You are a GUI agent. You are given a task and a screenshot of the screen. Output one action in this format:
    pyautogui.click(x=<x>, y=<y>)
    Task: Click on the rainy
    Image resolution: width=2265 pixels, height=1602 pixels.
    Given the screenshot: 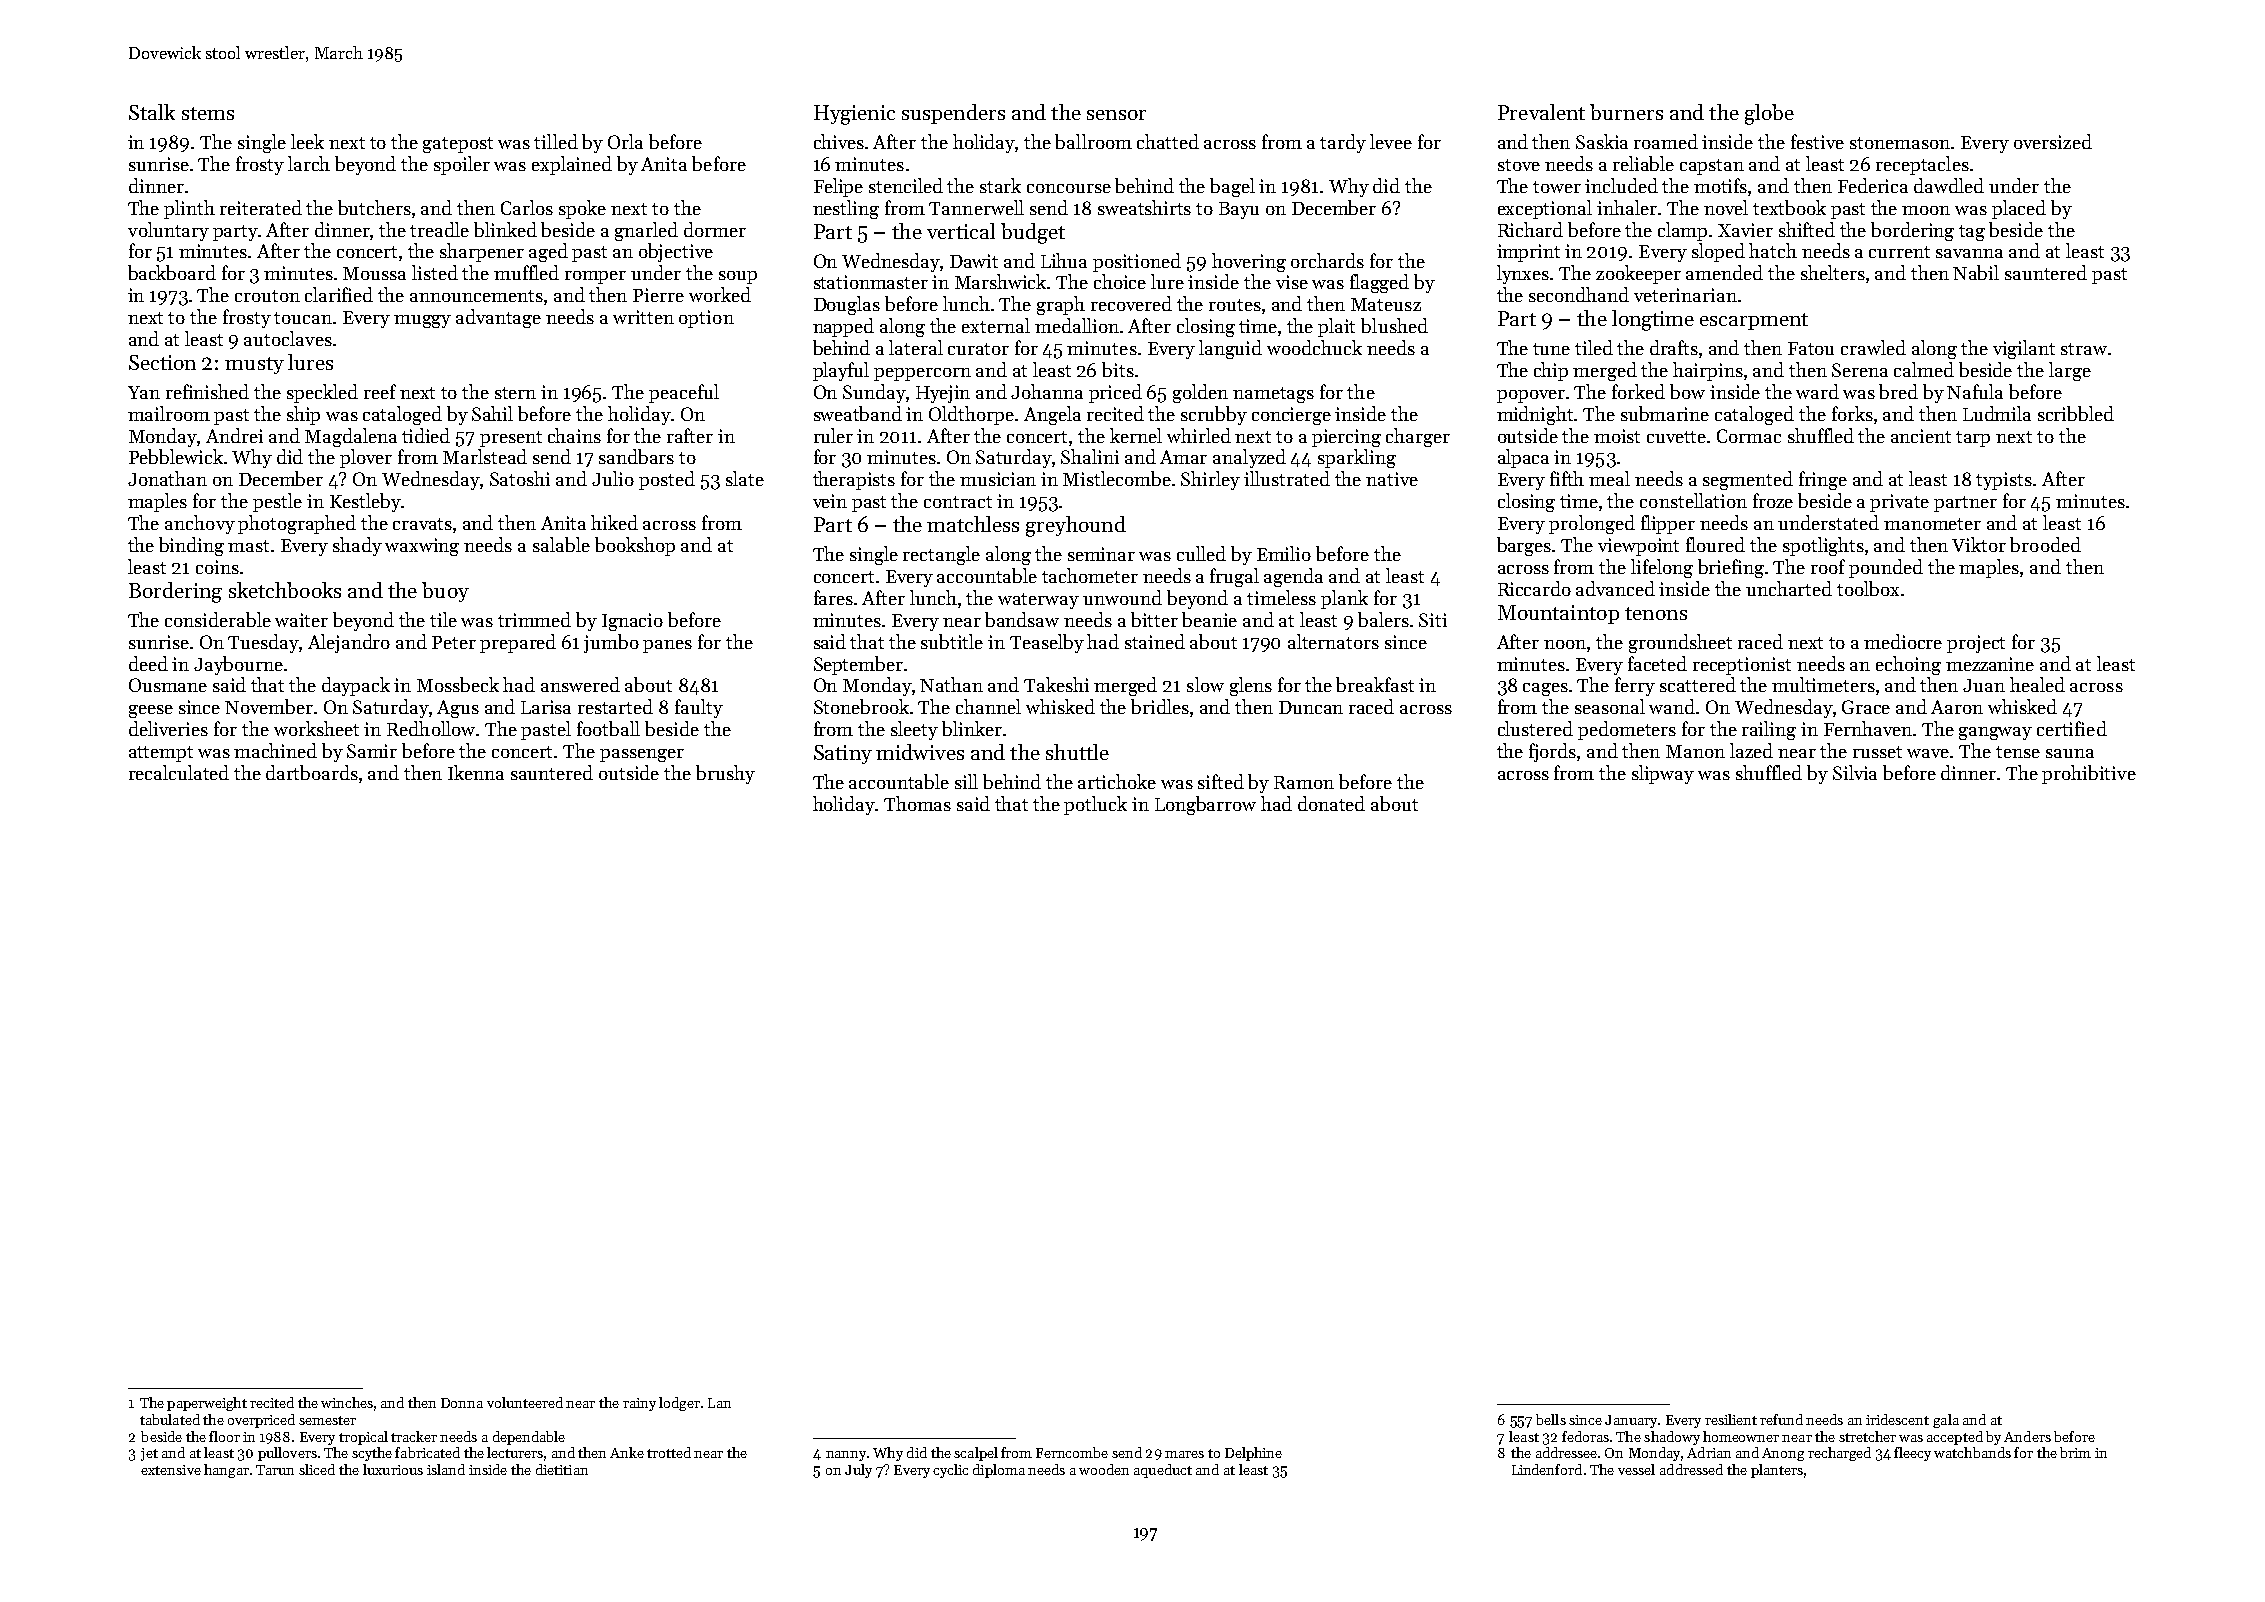 What is the action you would take?
    pyautogui.click(x=639, y=1404)
